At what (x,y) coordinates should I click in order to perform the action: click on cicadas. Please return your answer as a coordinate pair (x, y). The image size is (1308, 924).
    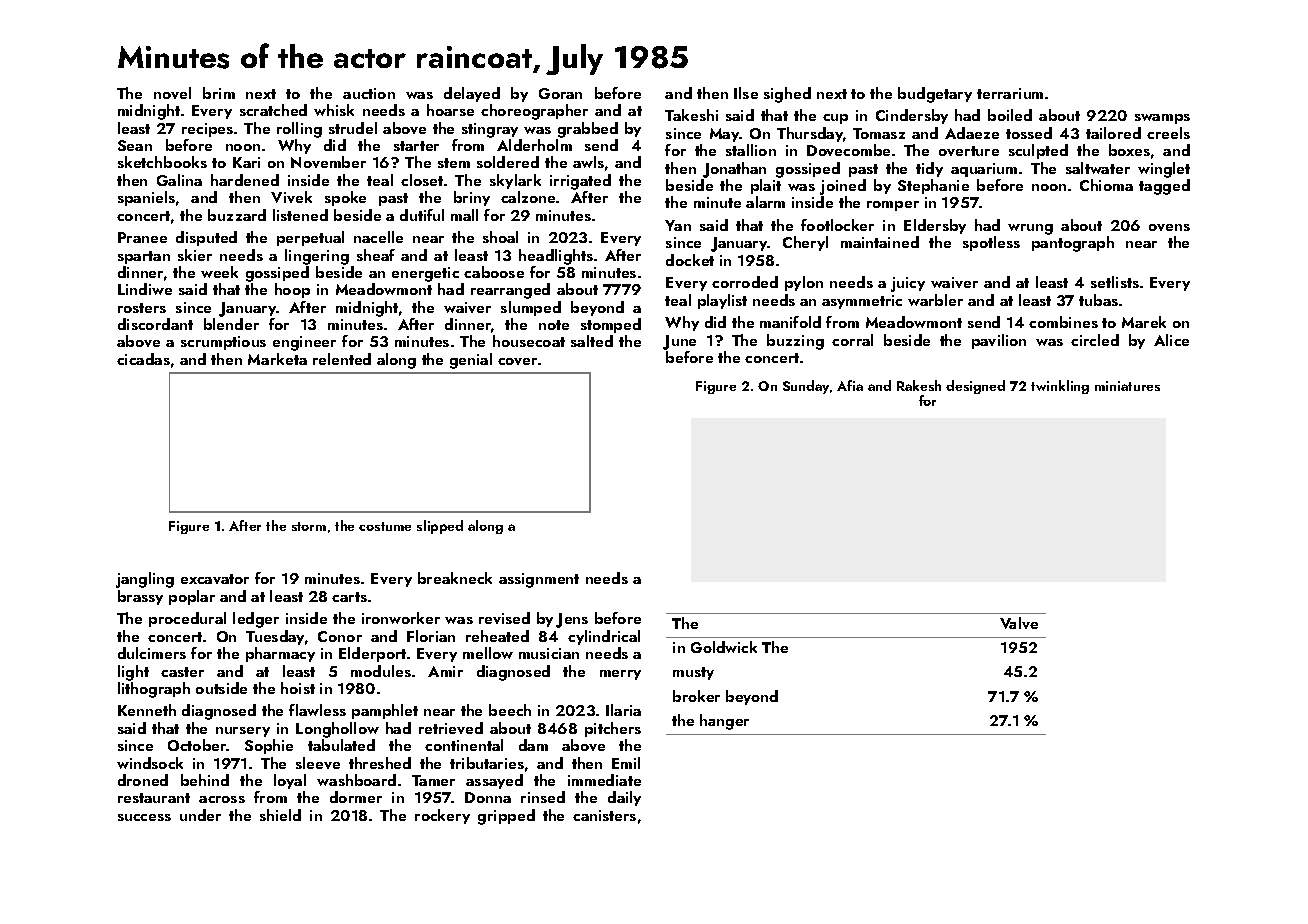
    Looking at the image, I should click on (143, 359).
